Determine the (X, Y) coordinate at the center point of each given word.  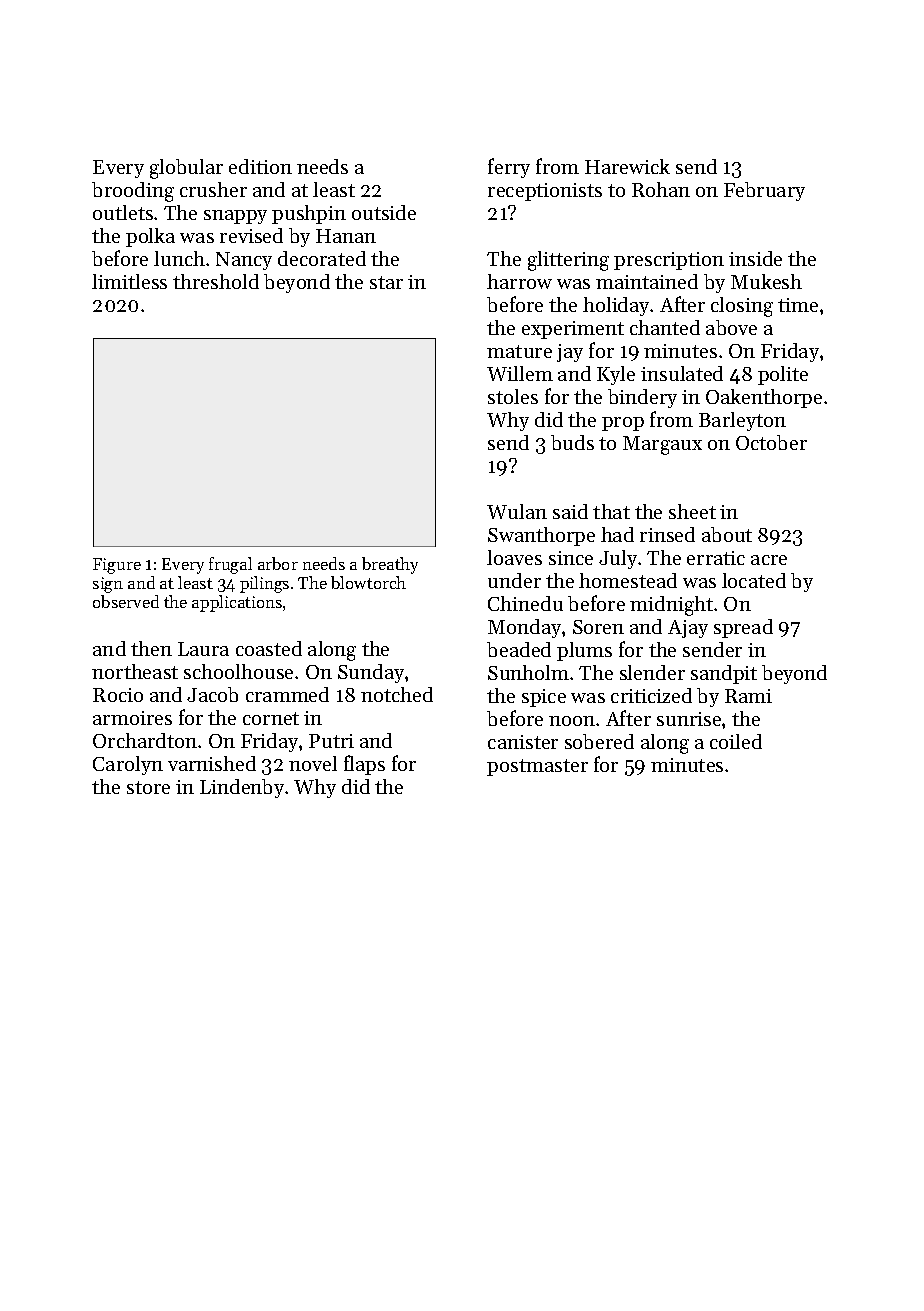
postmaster (537, 767)
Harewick (627, 166)
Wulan (517, 511)
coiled (736, 741)
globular (186, 169)
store (148, 787)
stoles (513, 396)
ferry (509, 168)
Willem (520, 373)
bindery (642, 398)
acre (769, 560)
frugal (230, 565)
